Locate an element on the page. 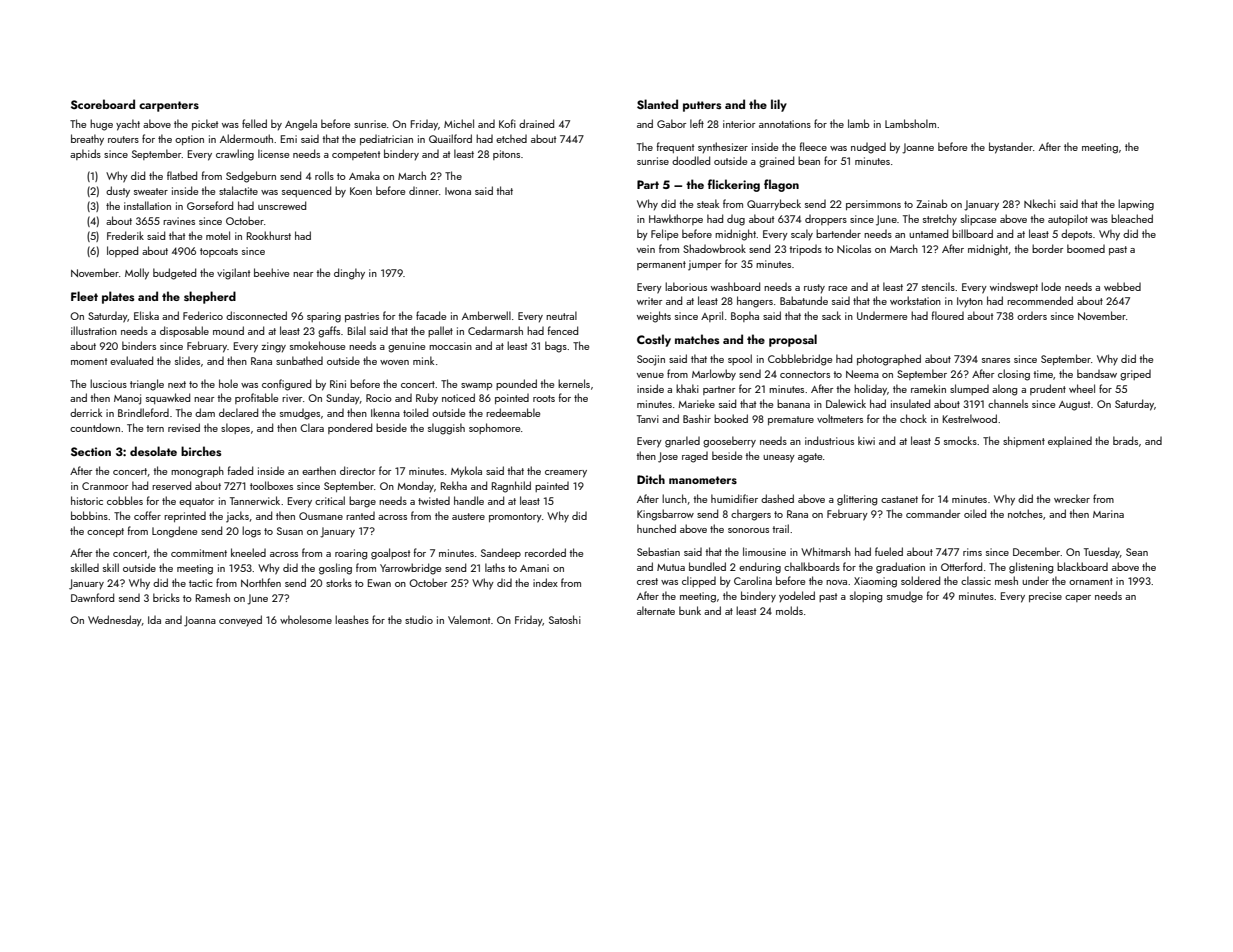 This page has height=952, width=1233. Marina is located at coordinates (1108, 514).
